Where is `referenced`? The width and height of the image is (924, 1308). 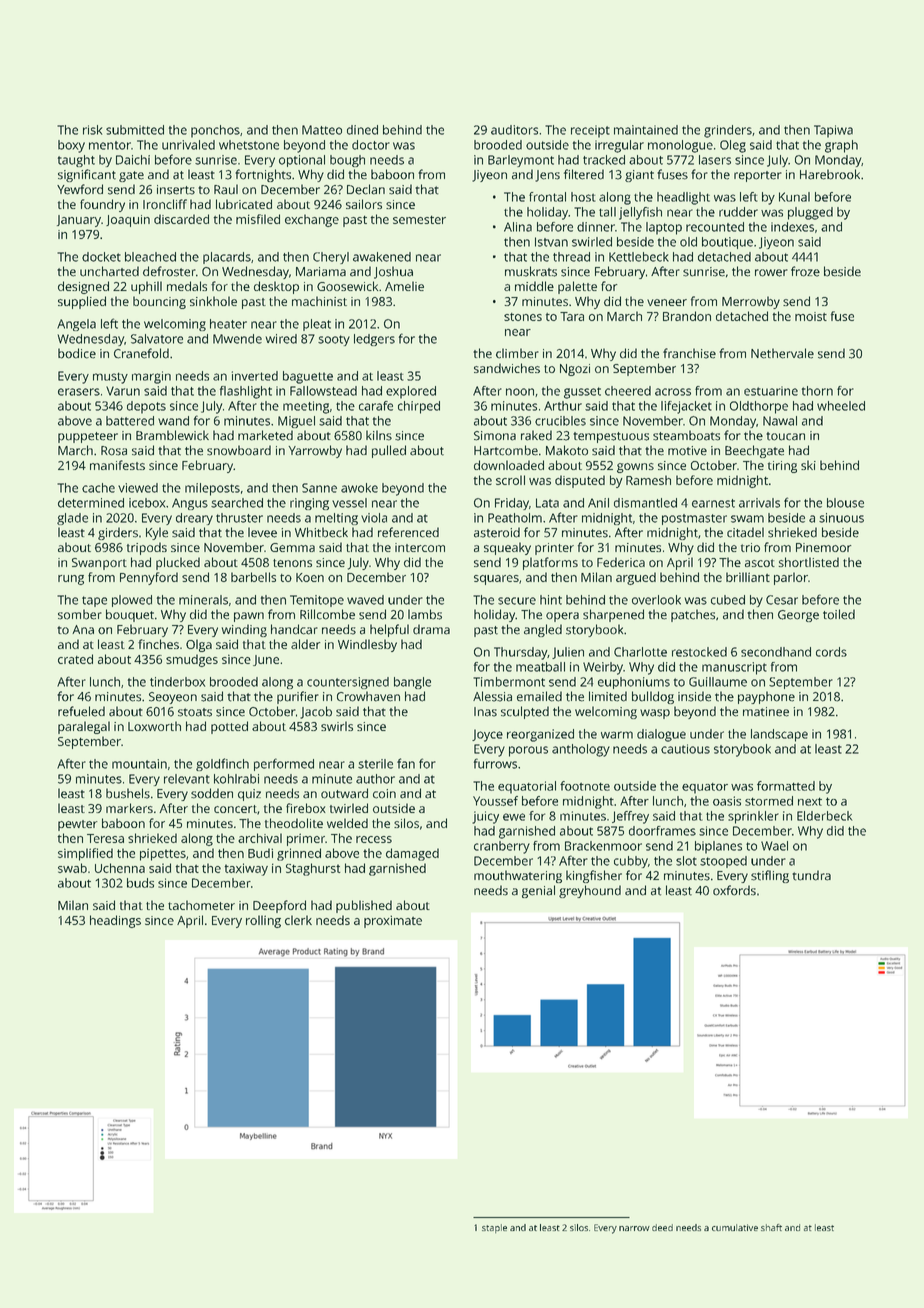 referenced is located at coordinates (408, 532).
